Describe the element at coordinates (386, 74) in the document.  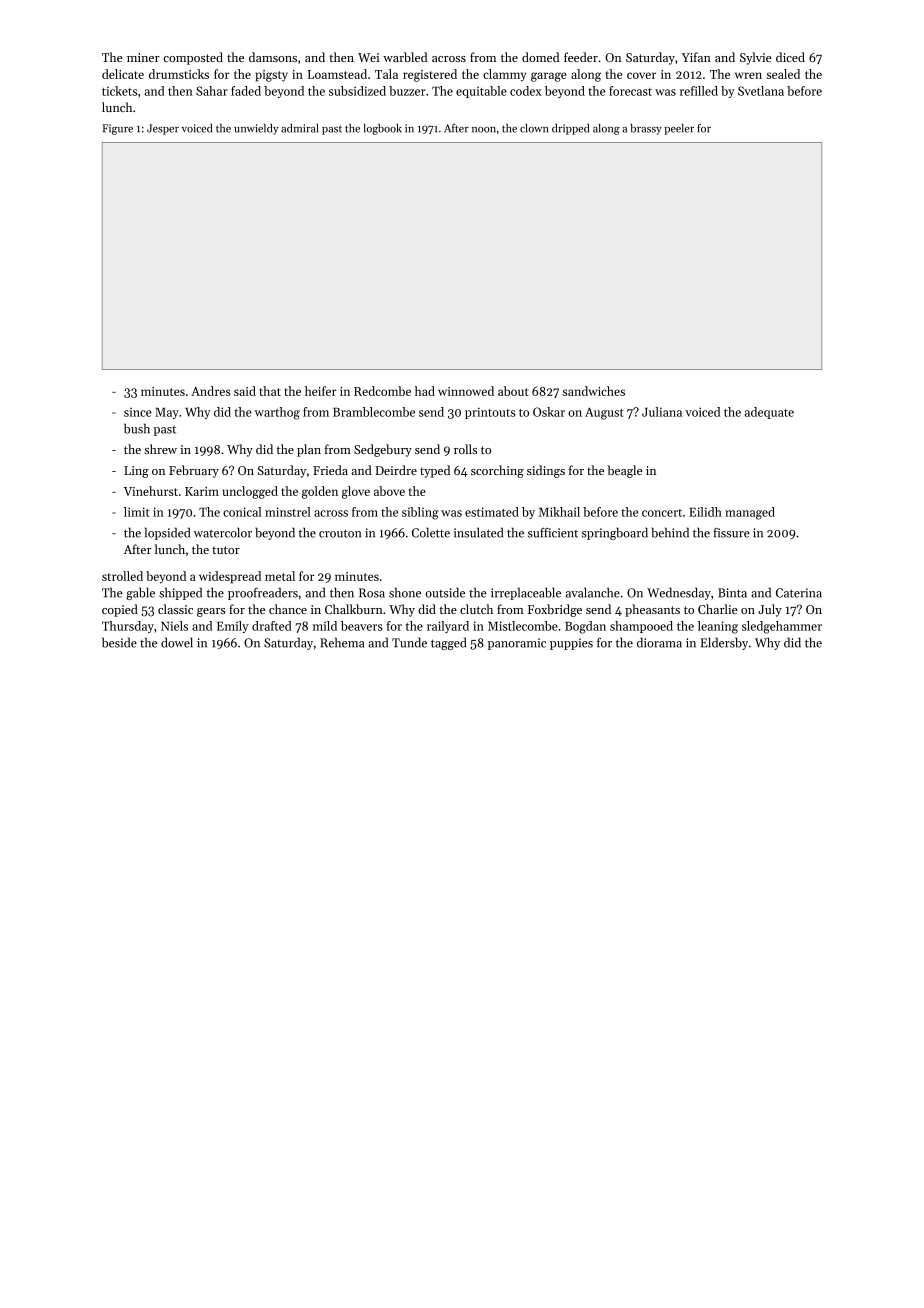
I see `Tala` at that location.
